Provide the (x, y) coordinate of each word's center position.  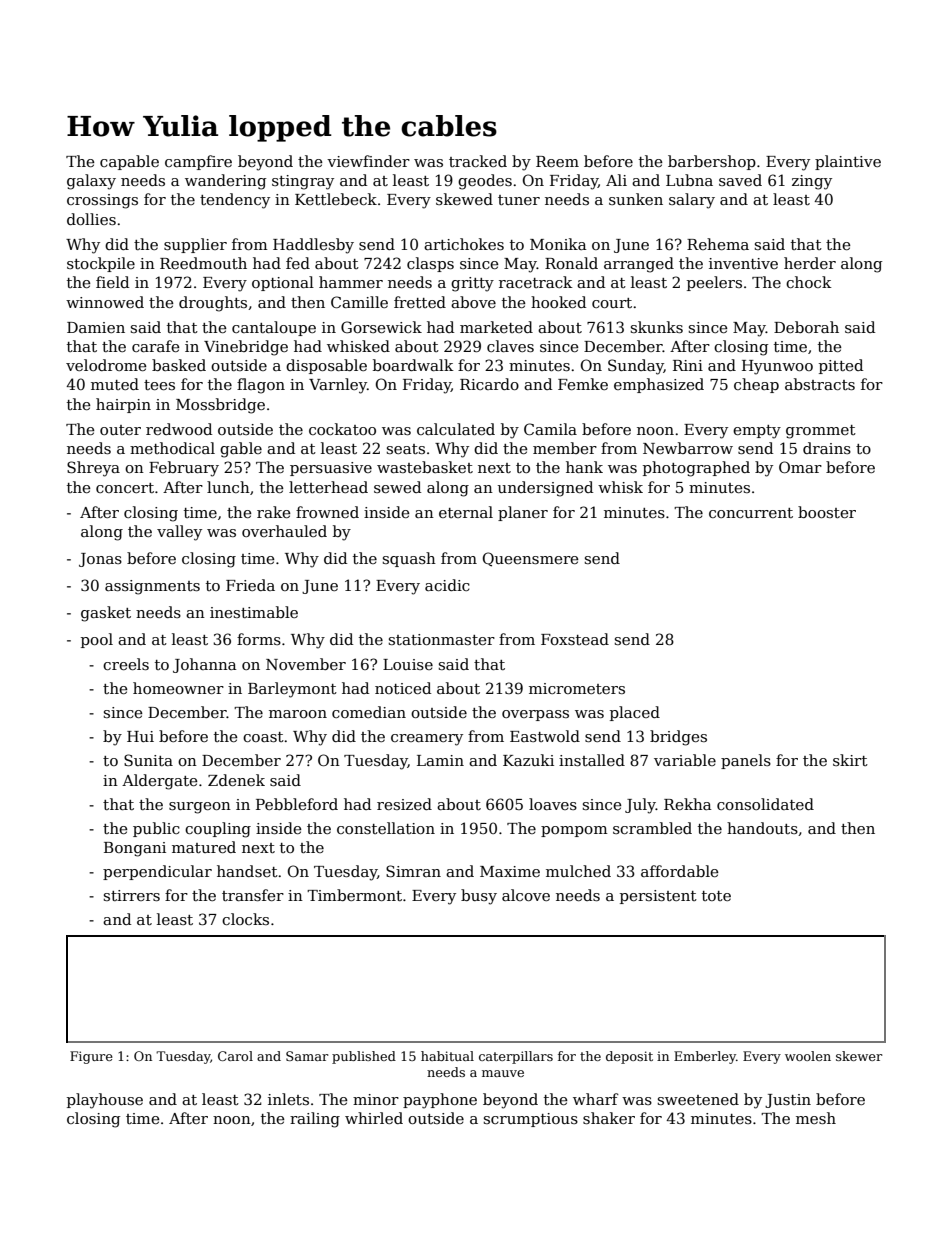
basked (179, 365)
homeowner (178, 688)
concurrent (751, 513)
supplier (195, 245)
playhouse (105, 1101)
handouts (762, 828)
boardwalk (413, 365)
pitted (841, 366)
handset (247, 871)
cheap (756, 385)
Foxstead (575, 639)
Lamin (440, 760)
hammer (351, 282)
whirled (374, 1118)
